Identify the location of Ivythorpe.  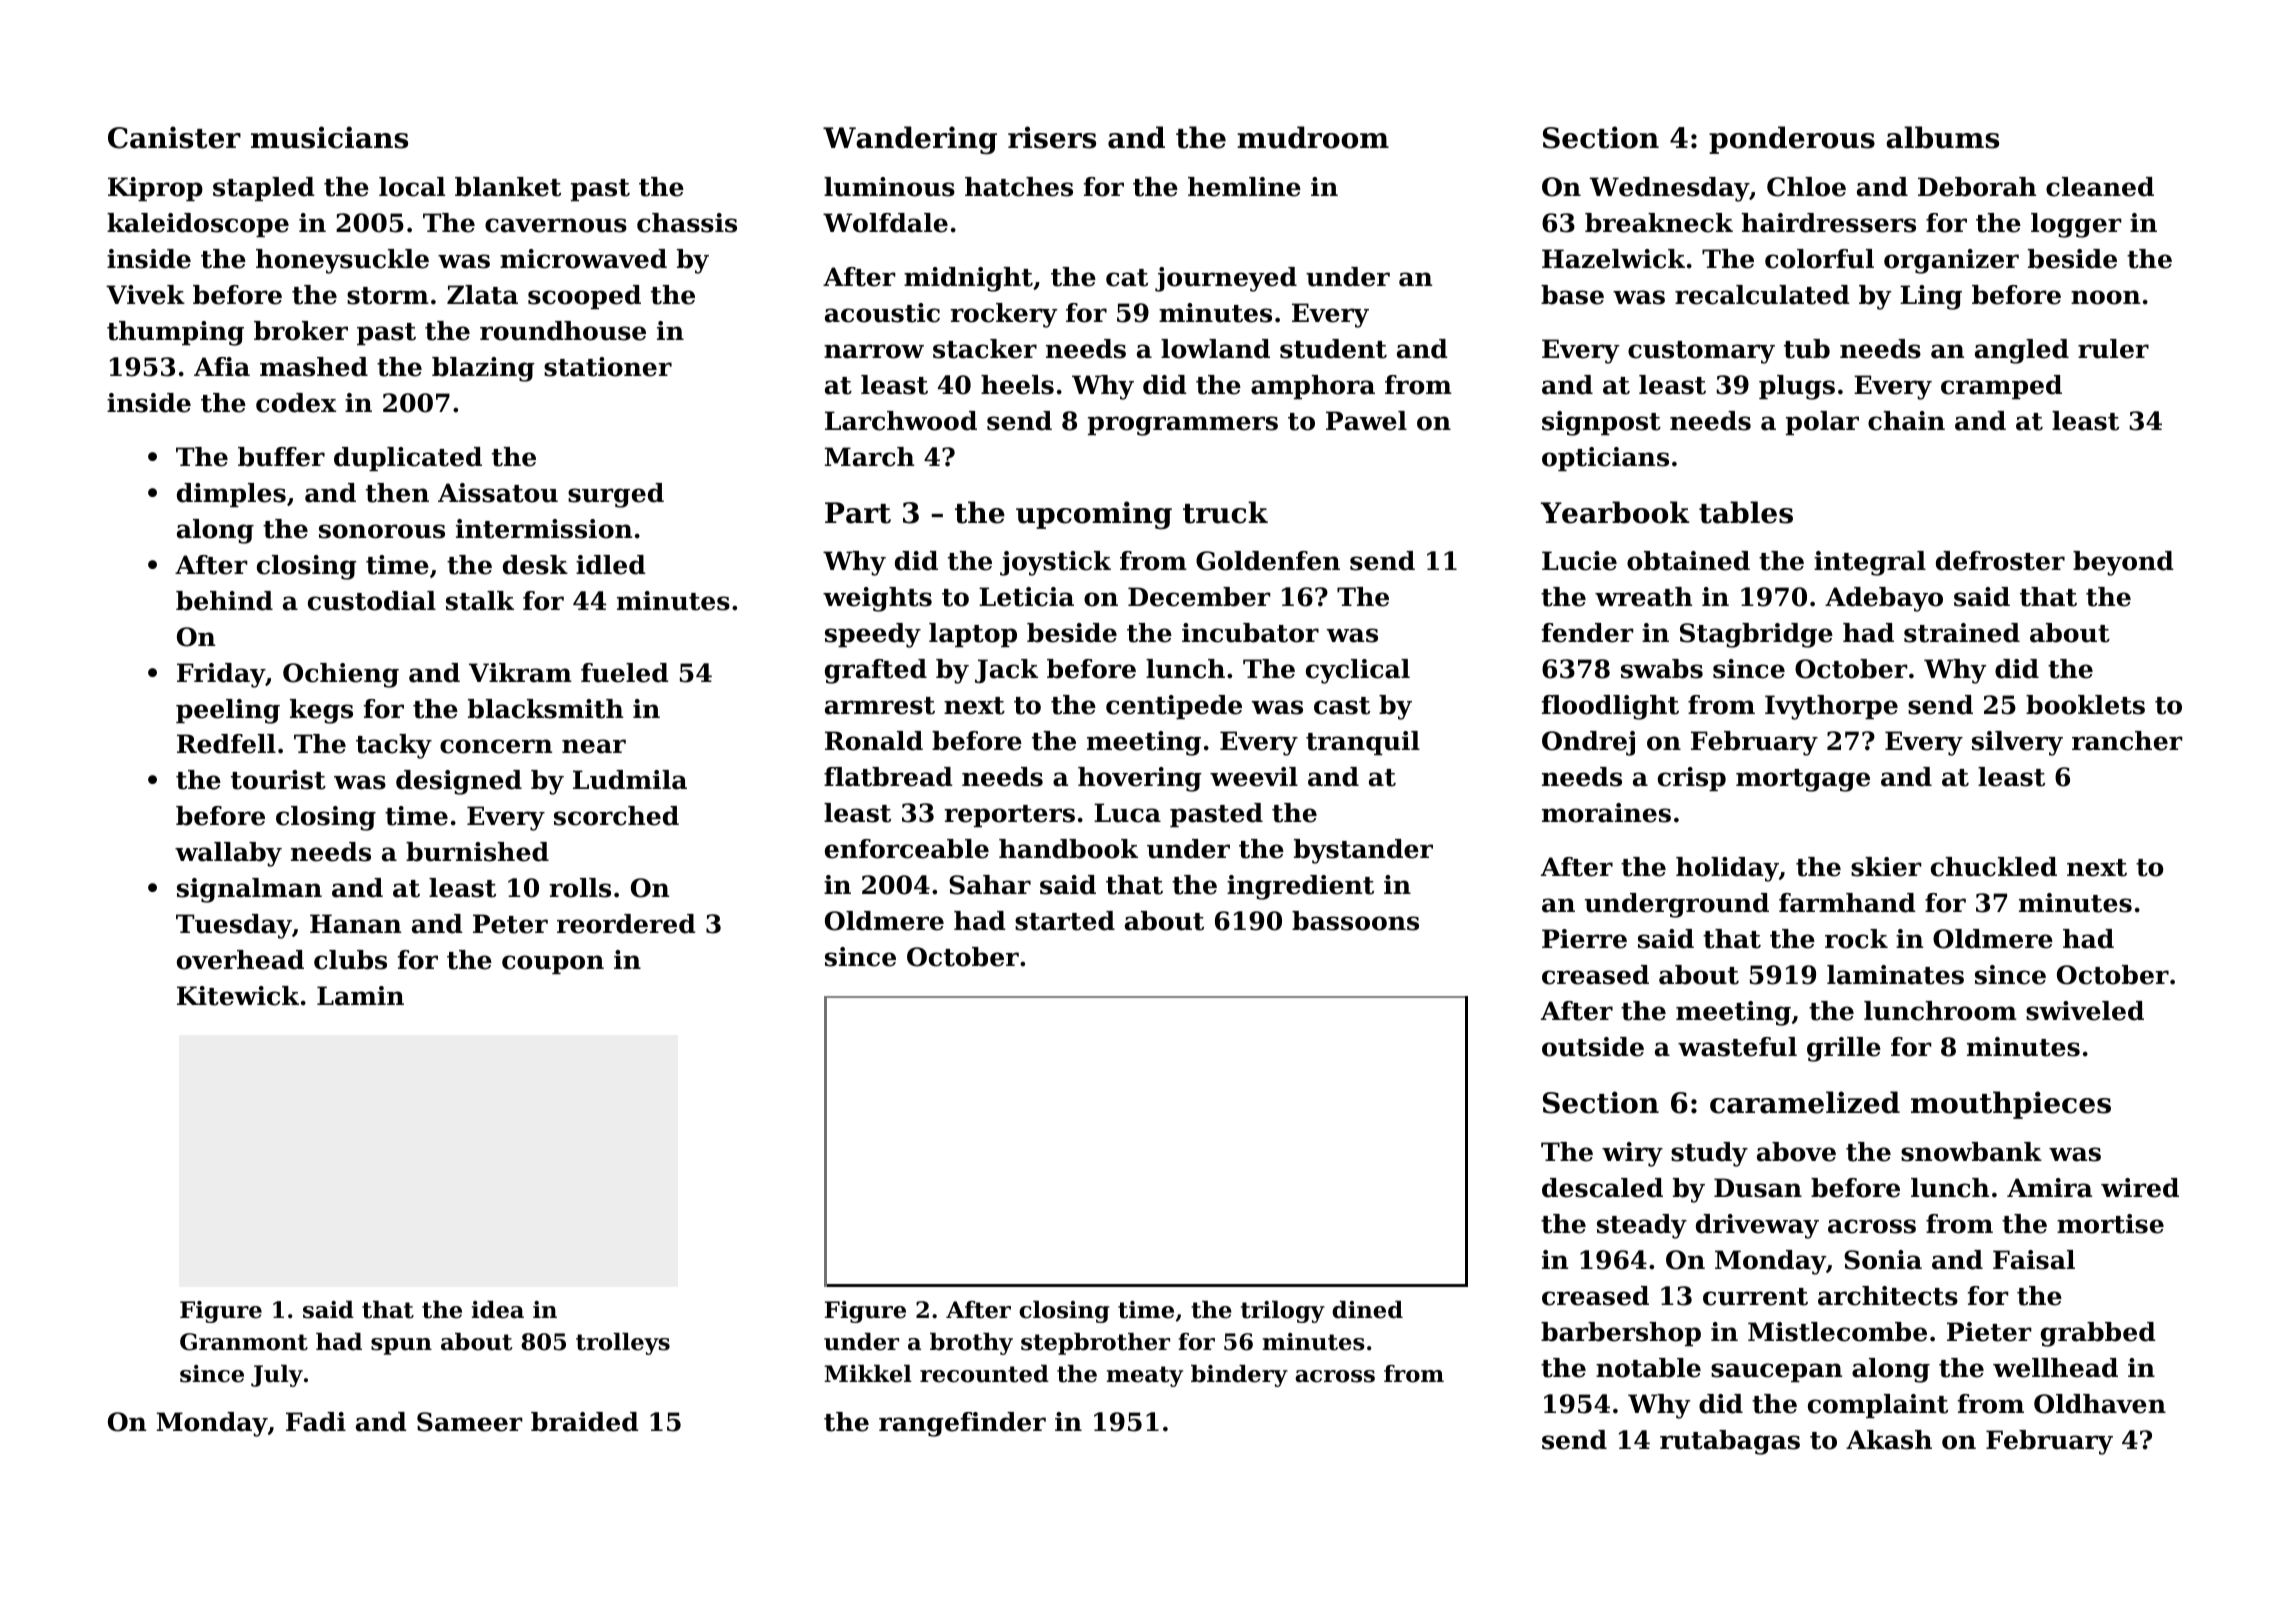
(1831, 707).
